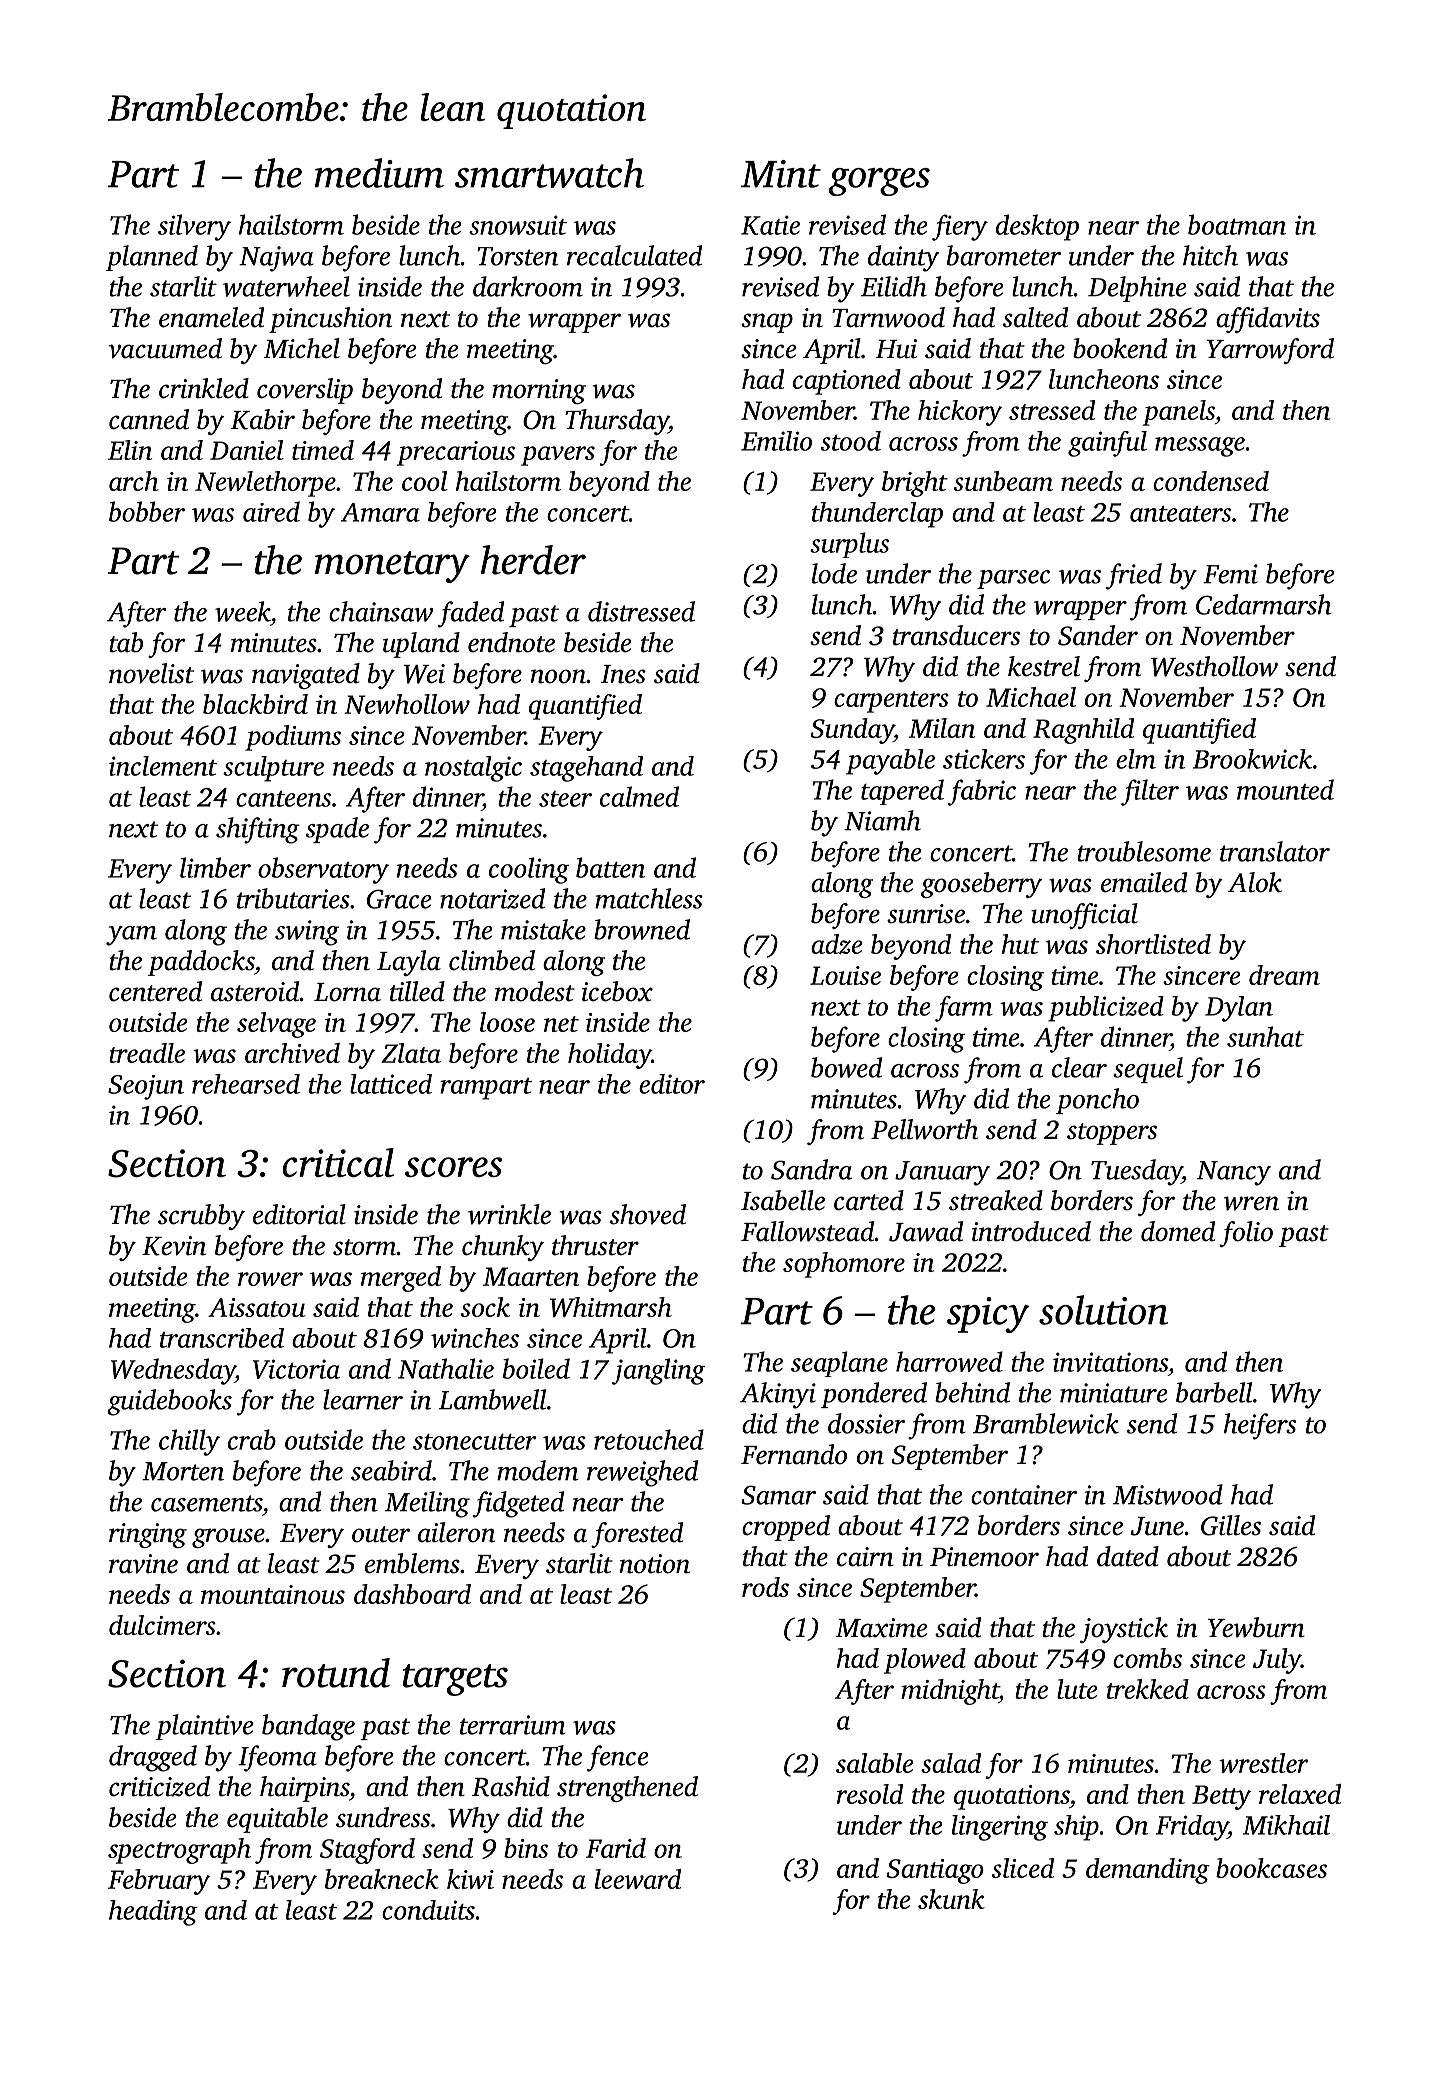 This page has width=1450, height=2100. What do you see at coordinates (293, 898) in the page?
I see `tributaries` at bounding box center [293, 898].
